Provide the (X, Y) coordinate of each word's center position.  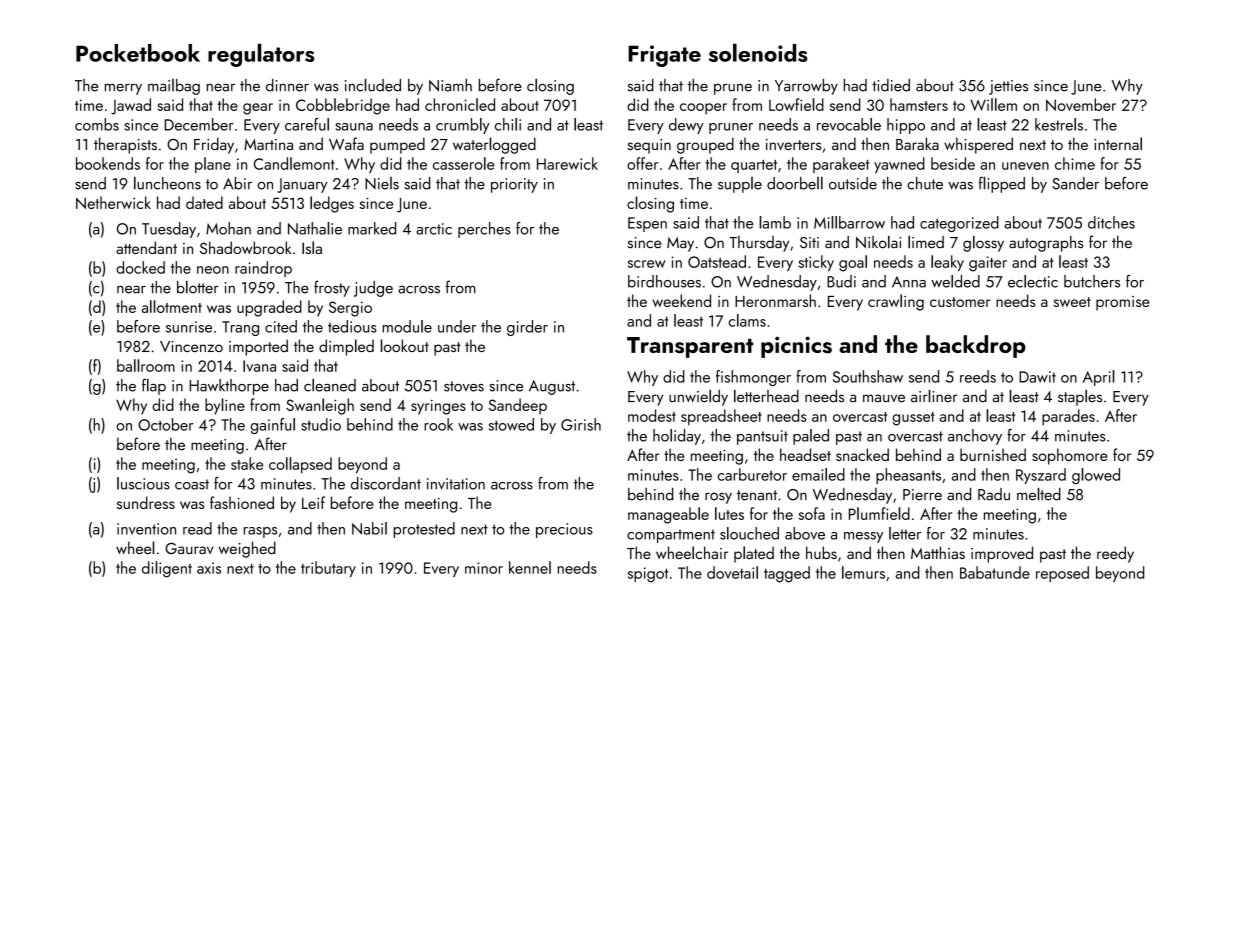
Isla (312, 247)
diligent (167, 569)
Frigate (664, 56)
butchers (1092, 281)
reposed (1062, 574)
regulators (261, 55)
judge (373, 289)
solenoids (758, 52)
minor (484, 568)
